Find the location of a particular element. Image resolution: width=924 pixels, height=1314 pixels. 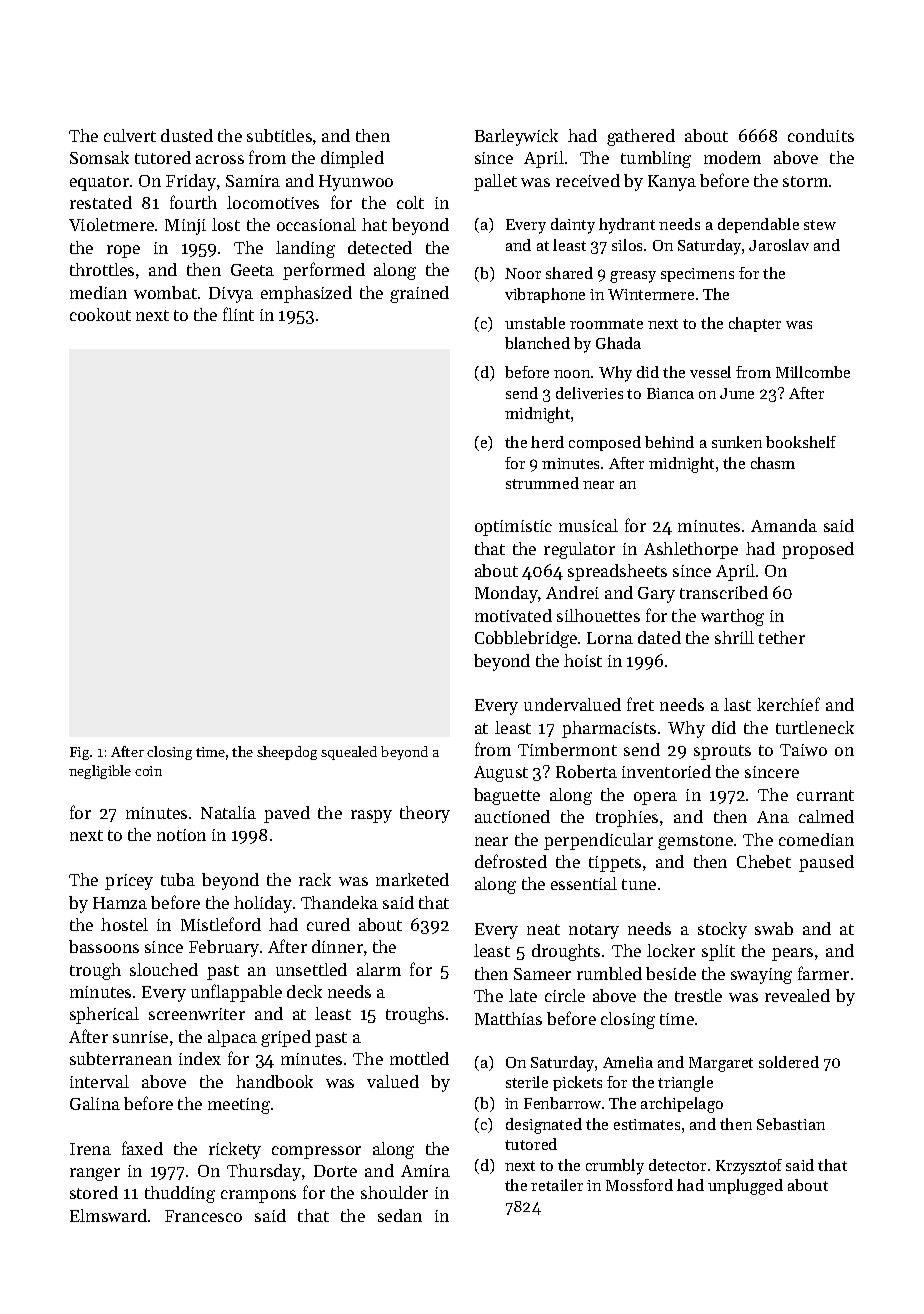

optimistic is located at coordinates (513, 528).
